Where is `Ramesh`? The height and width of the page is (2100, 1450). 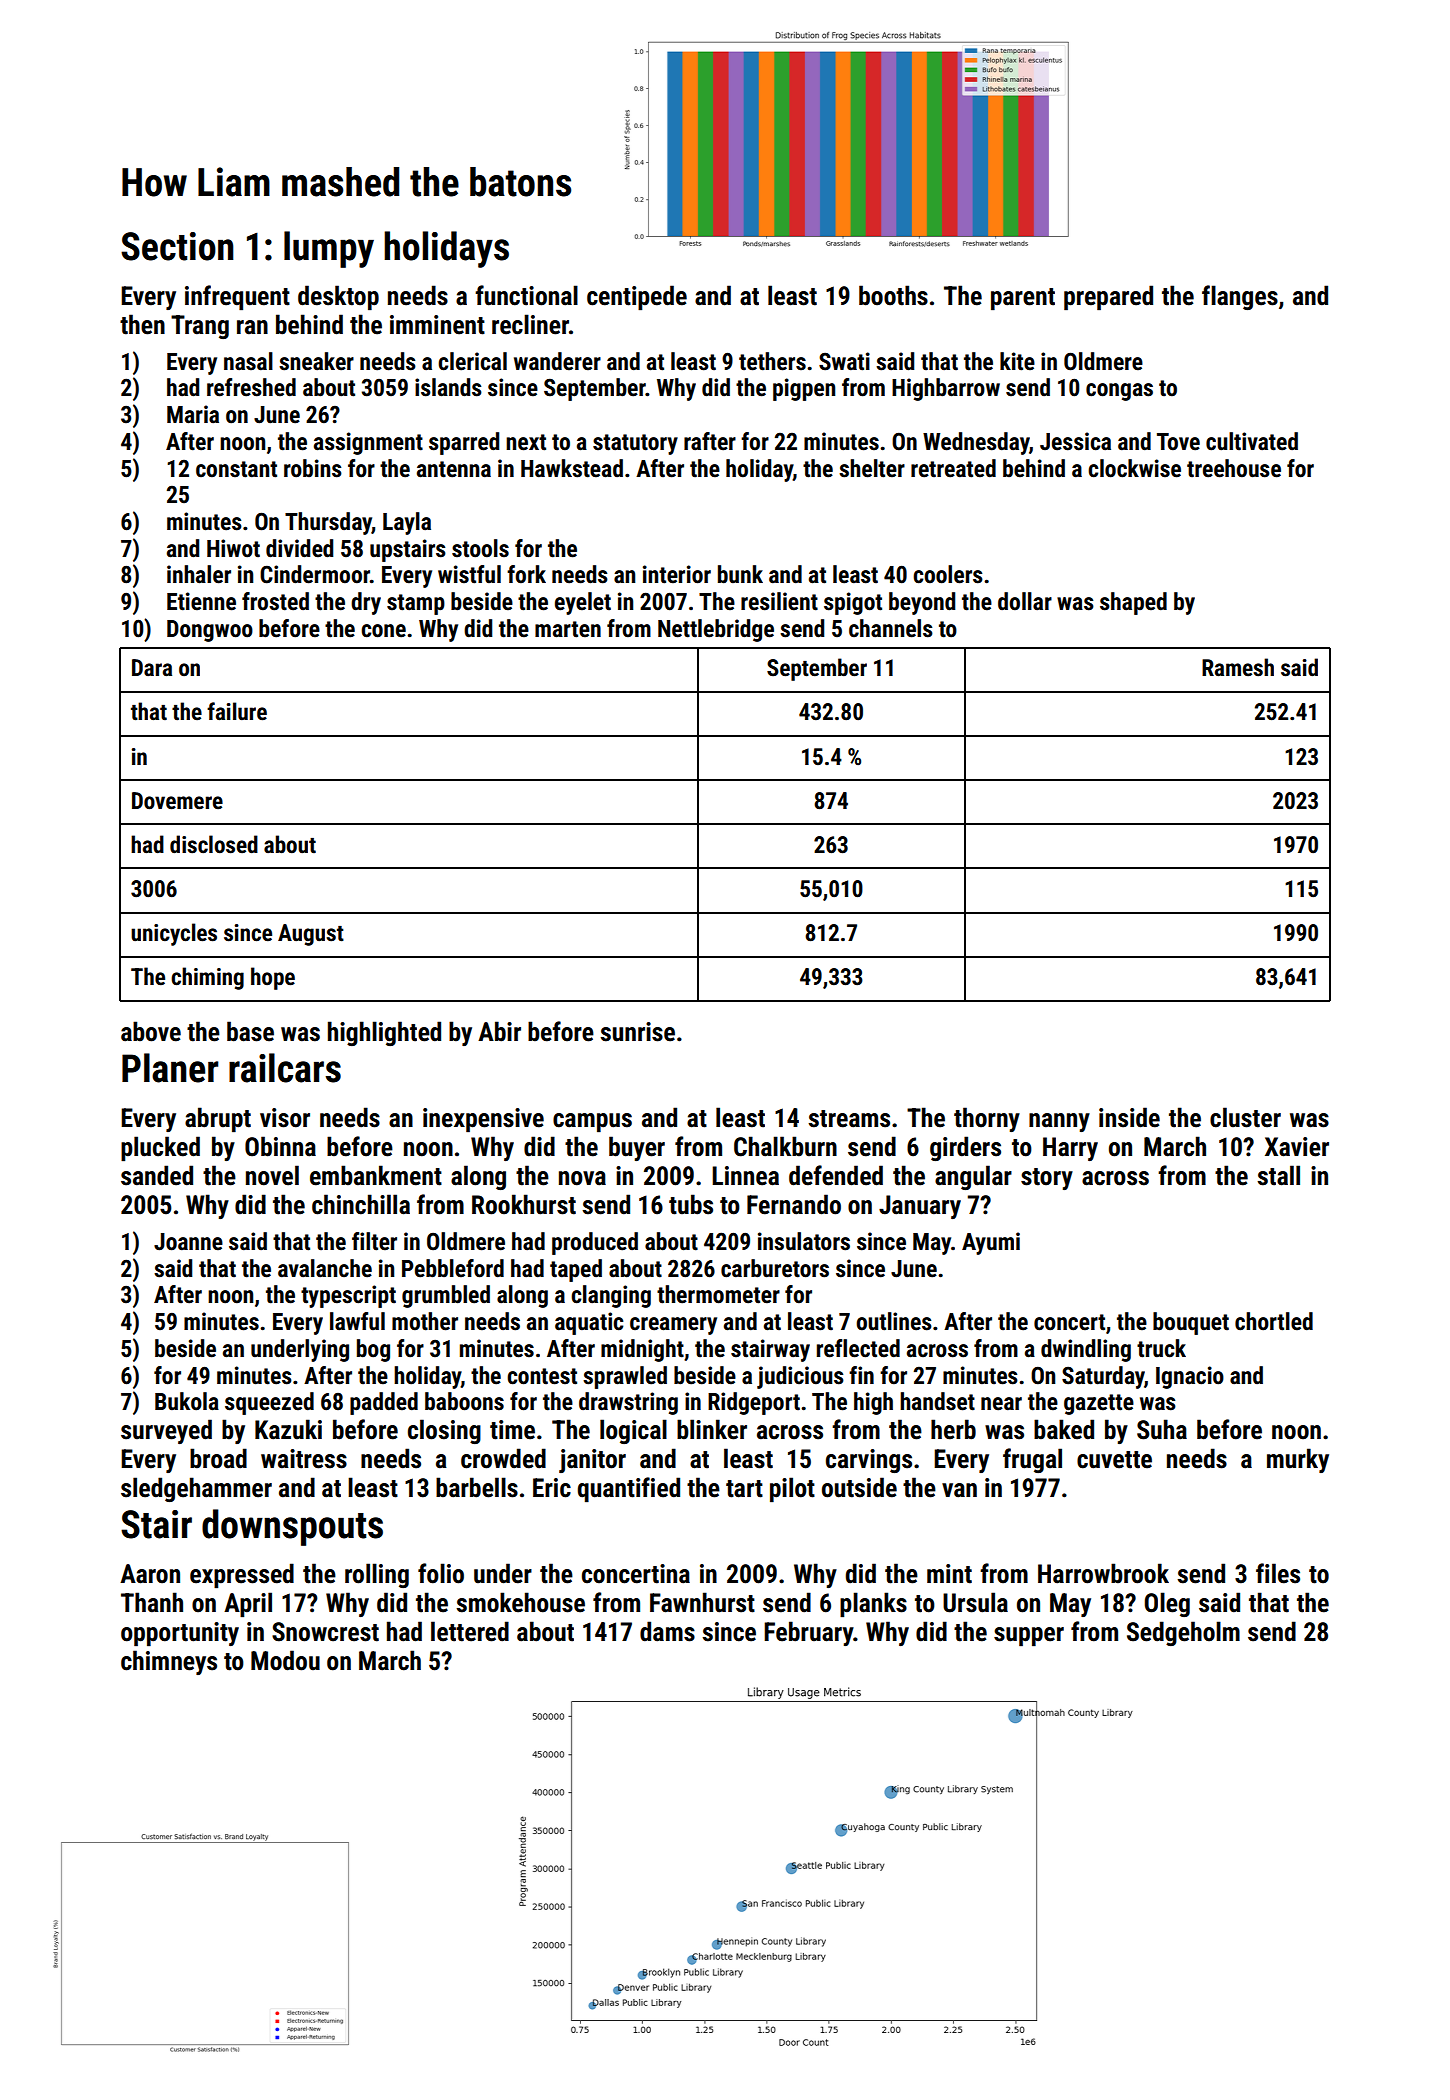 Ramesh is located at coordinates (1238, 667).
